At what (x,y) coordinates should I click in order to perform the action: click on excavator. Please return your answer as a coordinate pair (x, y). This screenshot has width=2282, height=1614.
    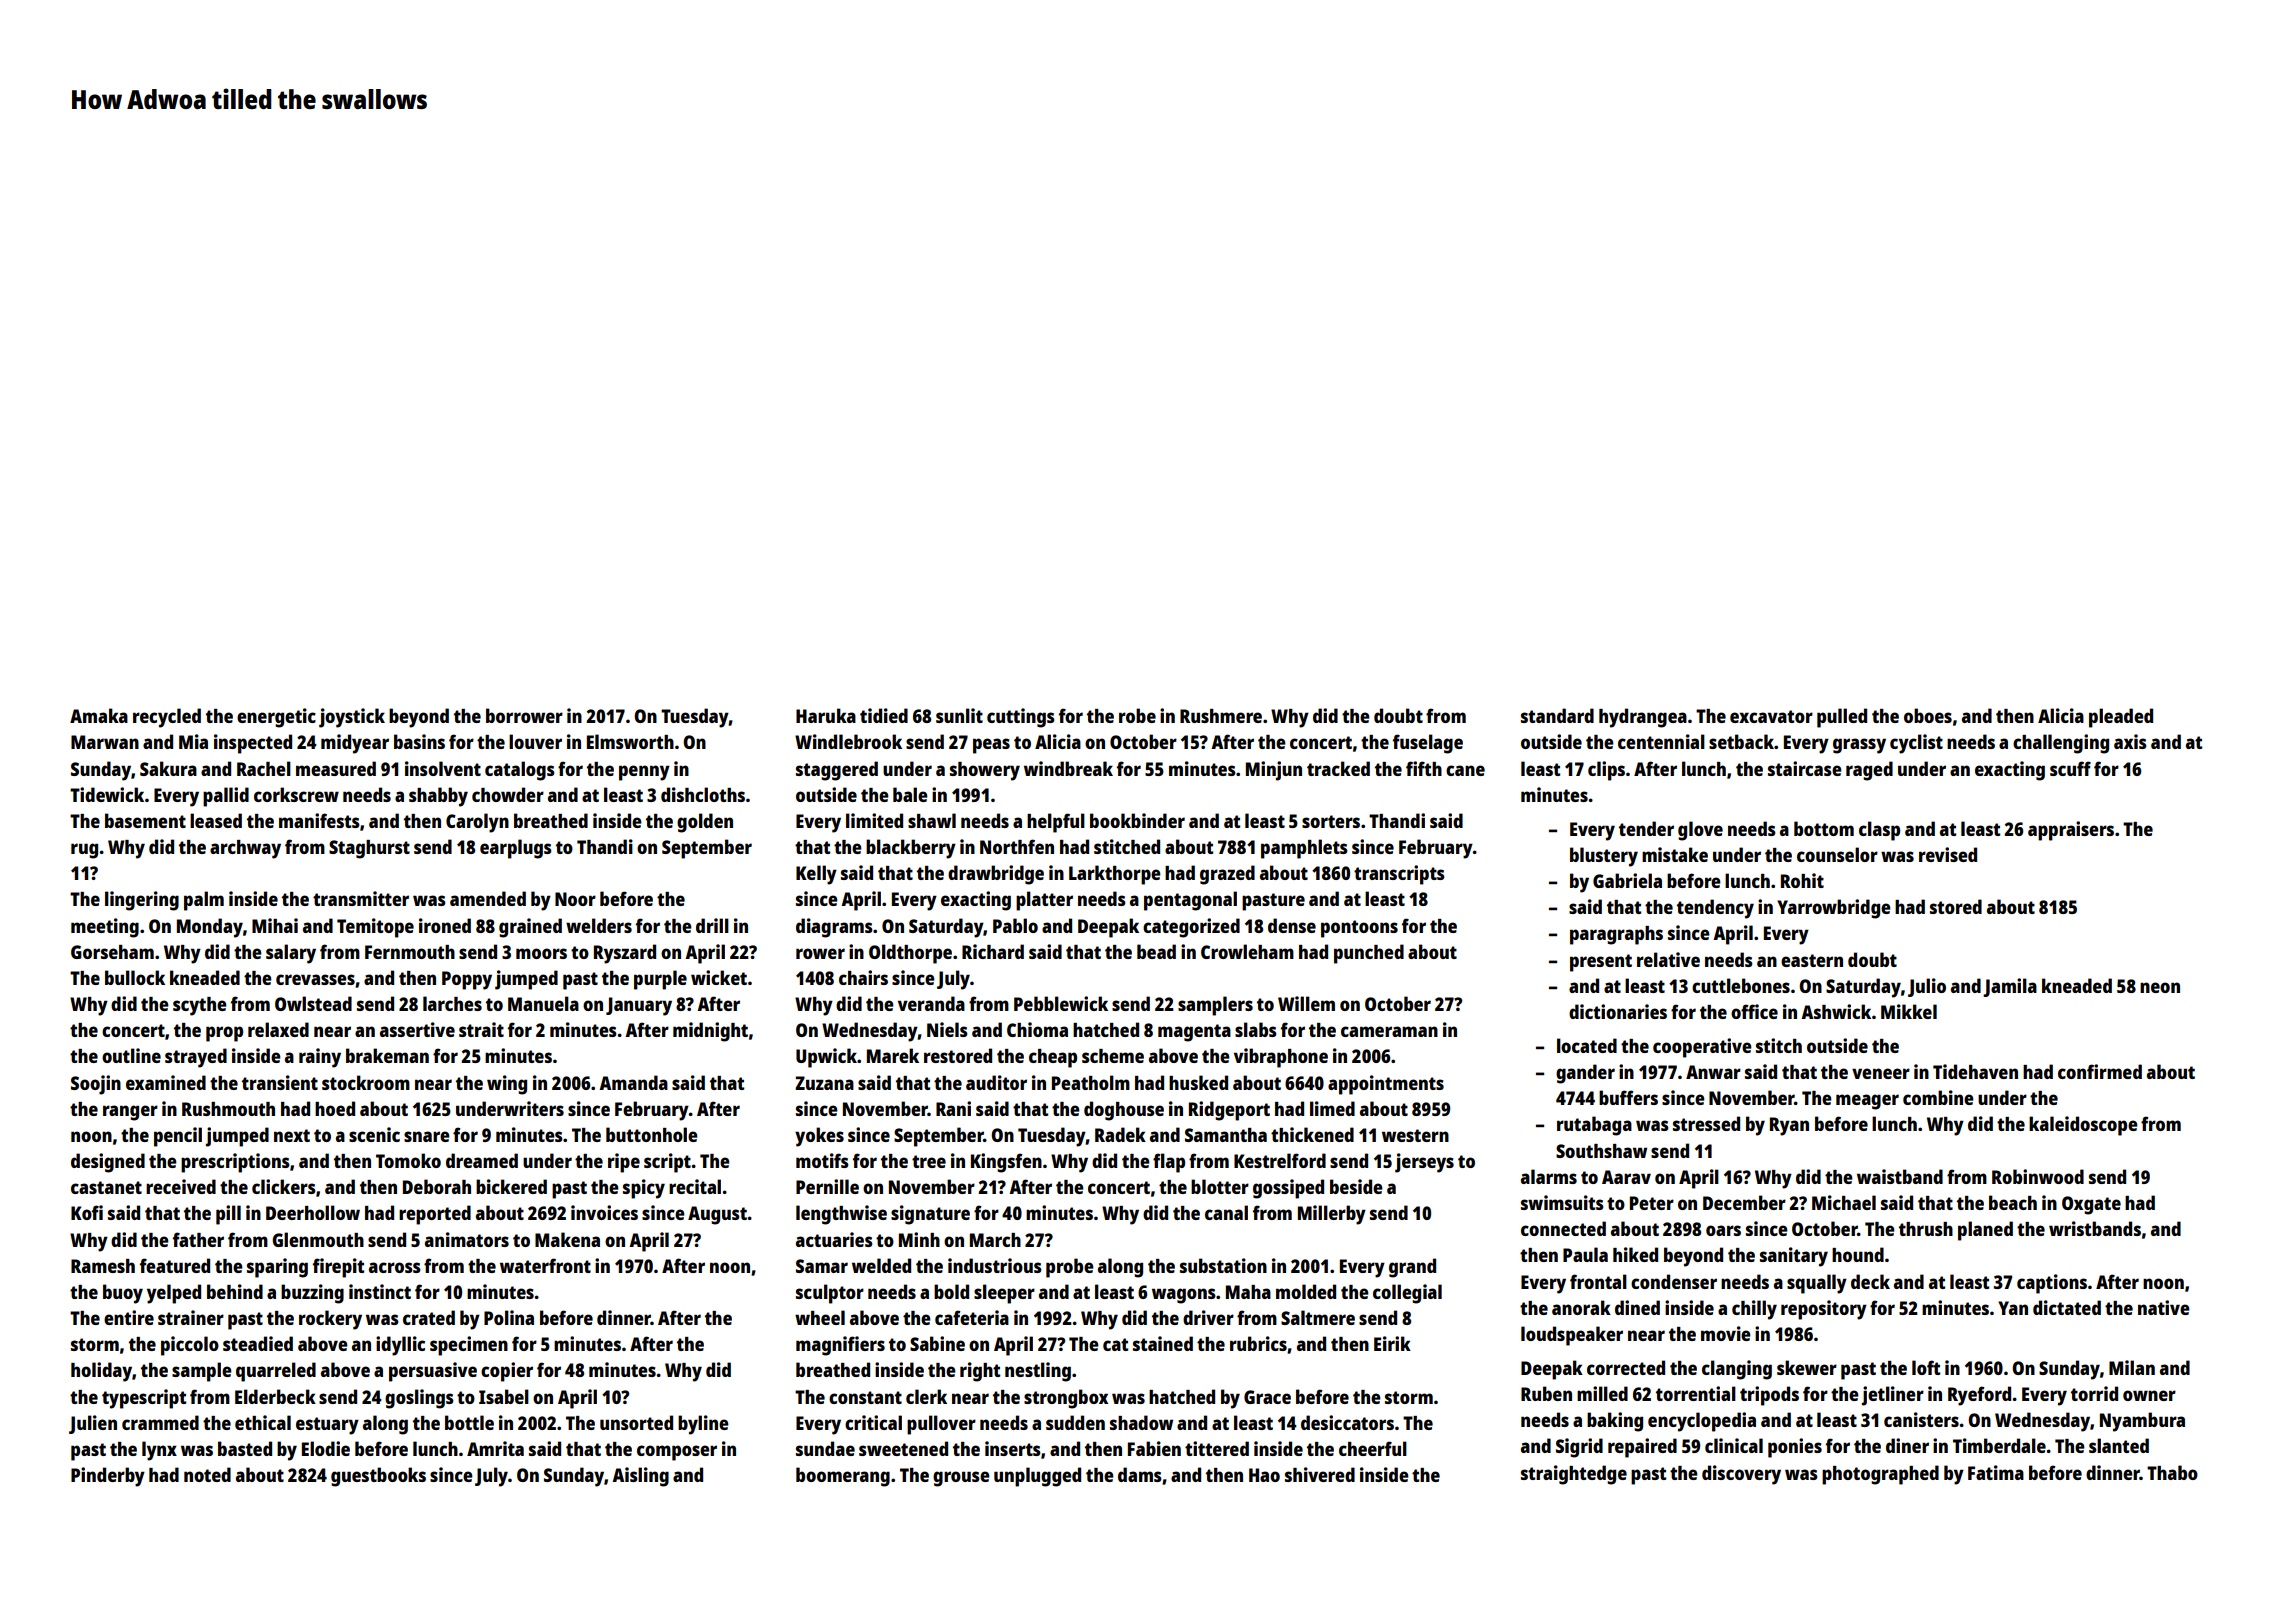
    Looking at the image, I should click on (1771, 716).
